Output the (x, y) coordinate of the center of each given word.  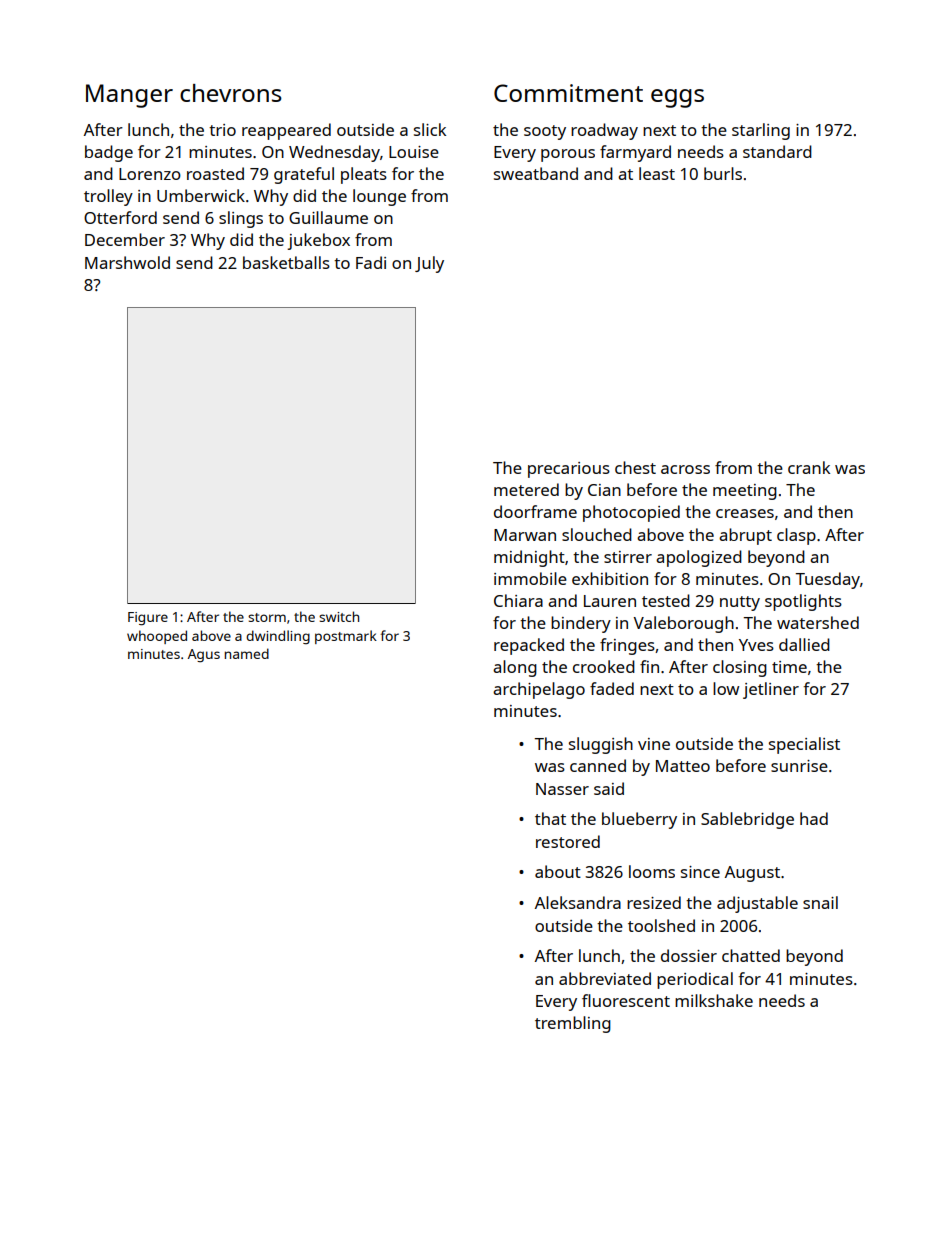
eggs (677, 98)
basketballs (286, 262)
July (429, 264)
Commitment (568, 93)
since (700, 872)
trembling (573, 1024)
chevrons (231, 93)
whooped (157, 637)
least (657, 173)
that (550, 818)
